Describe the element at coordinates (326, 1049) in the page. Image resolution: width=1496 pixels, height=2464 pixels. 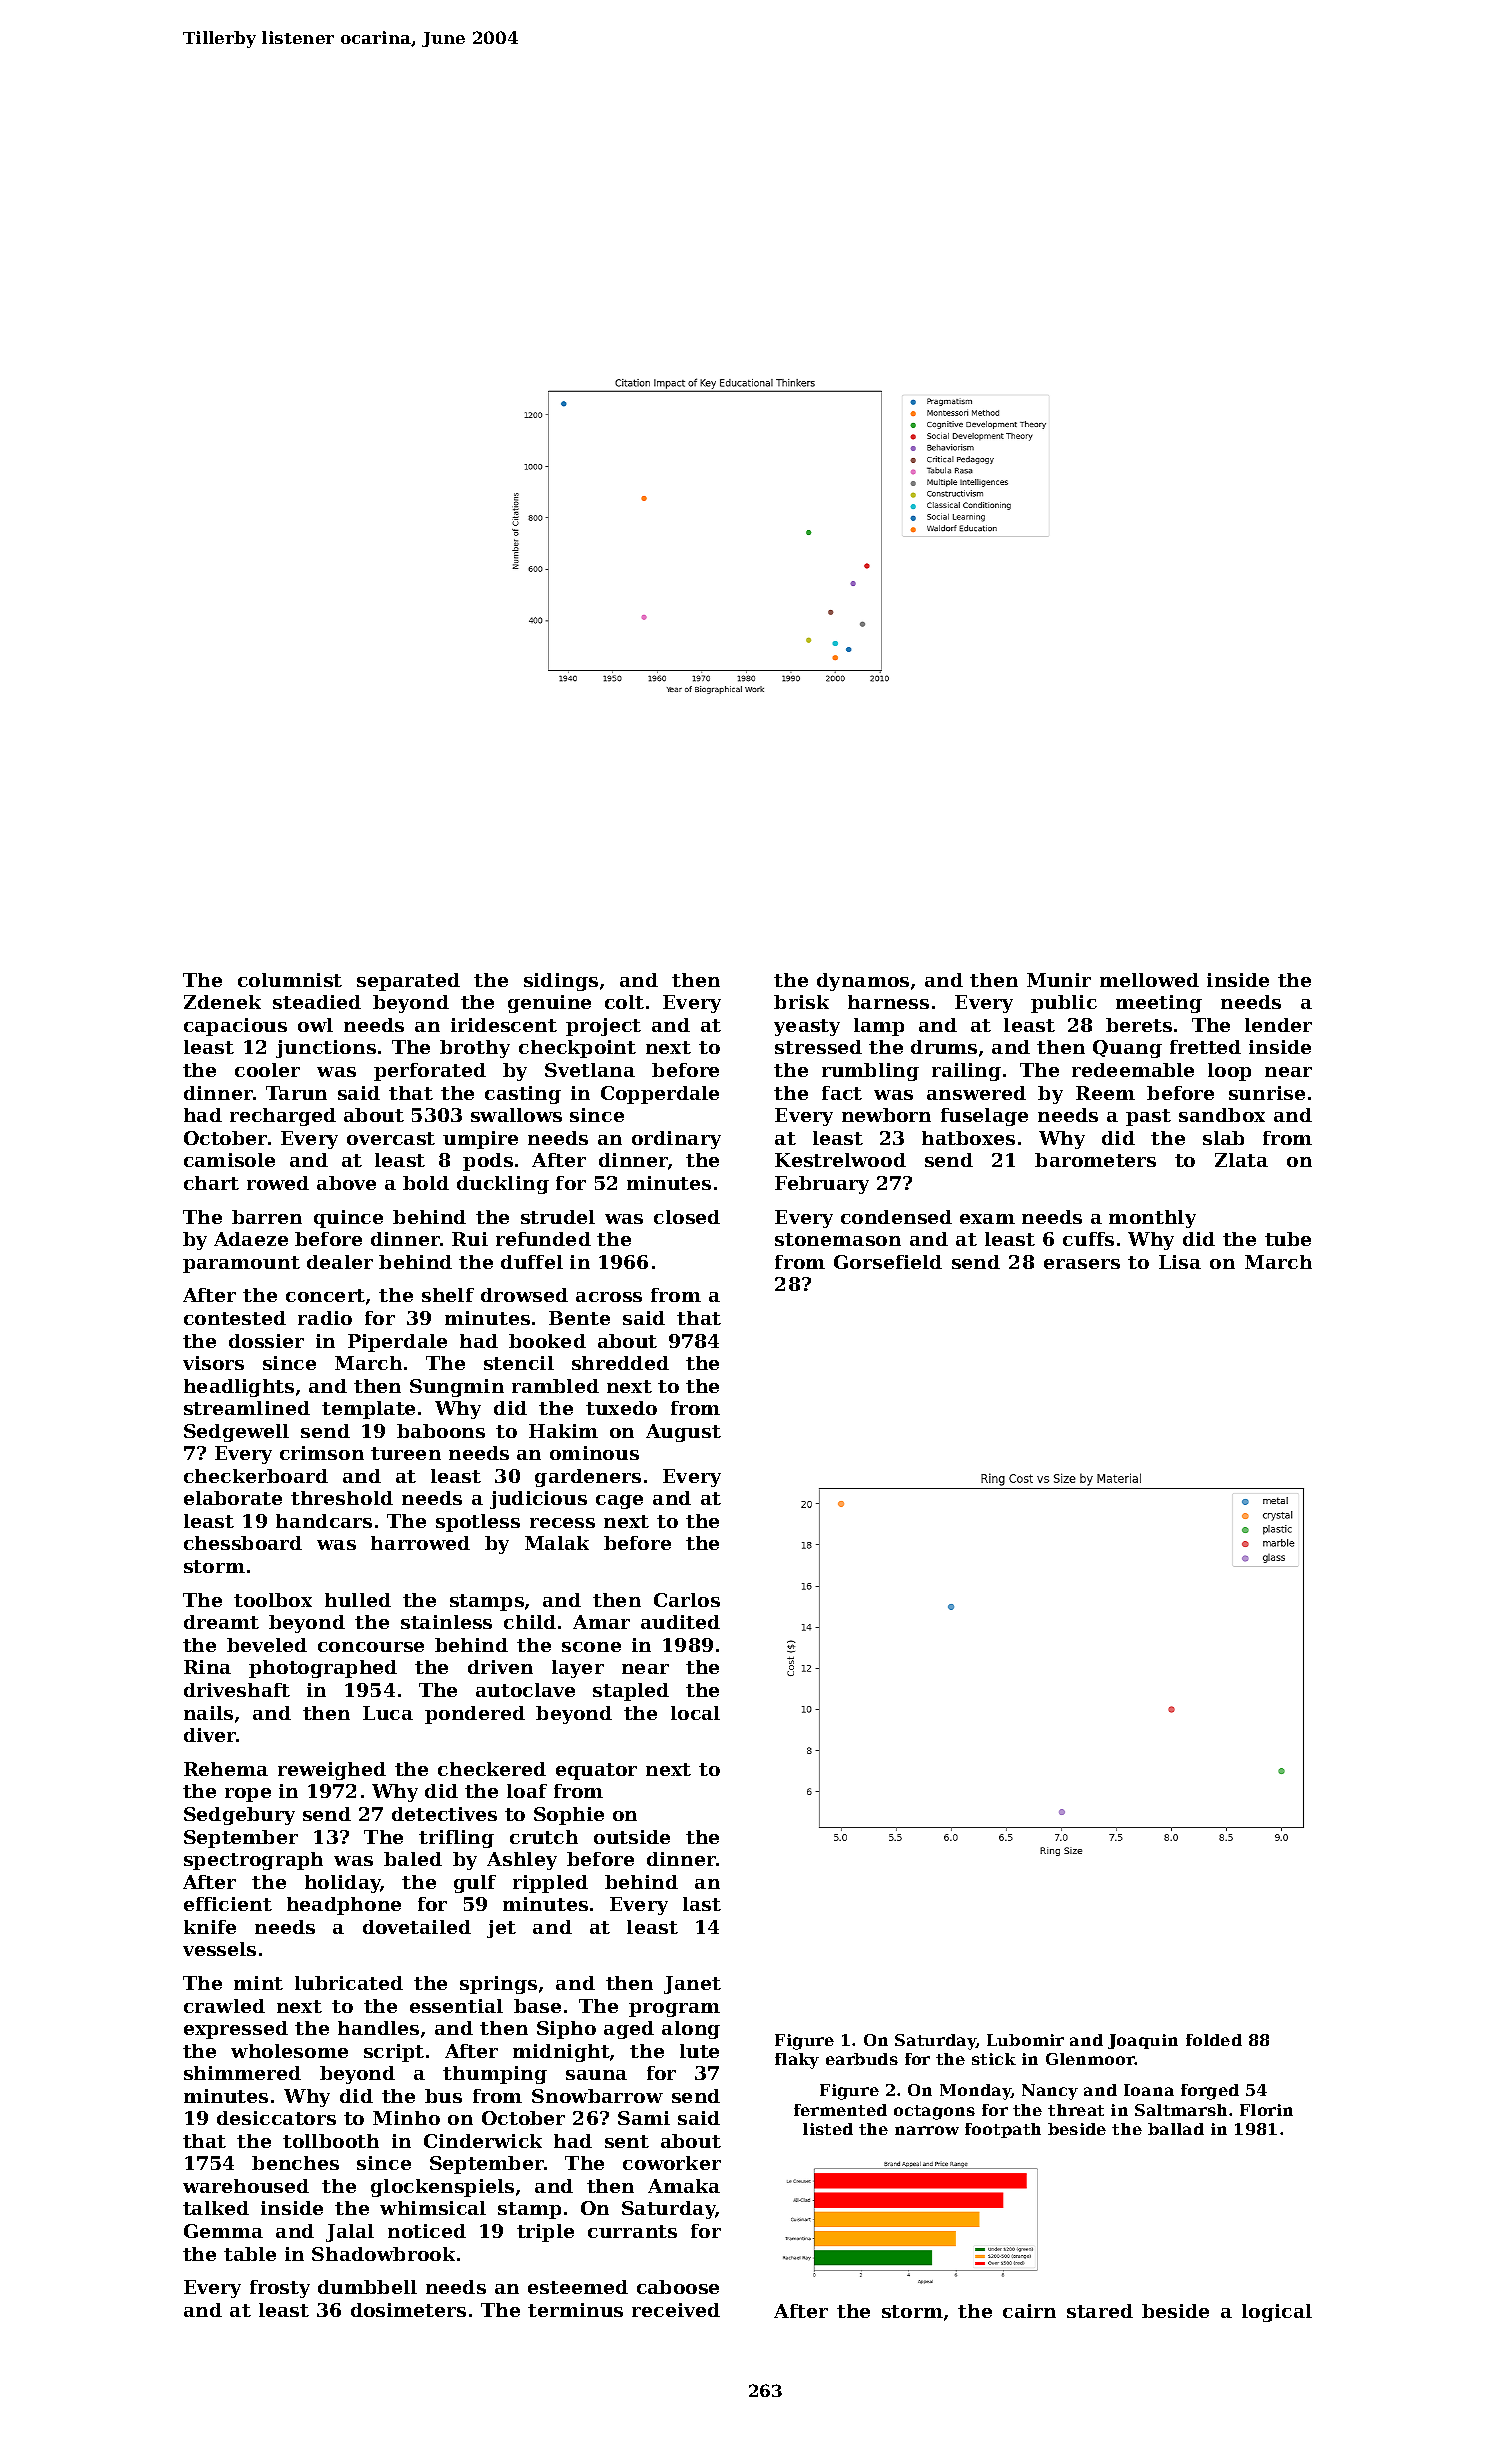
I see `junctions` at that location.
